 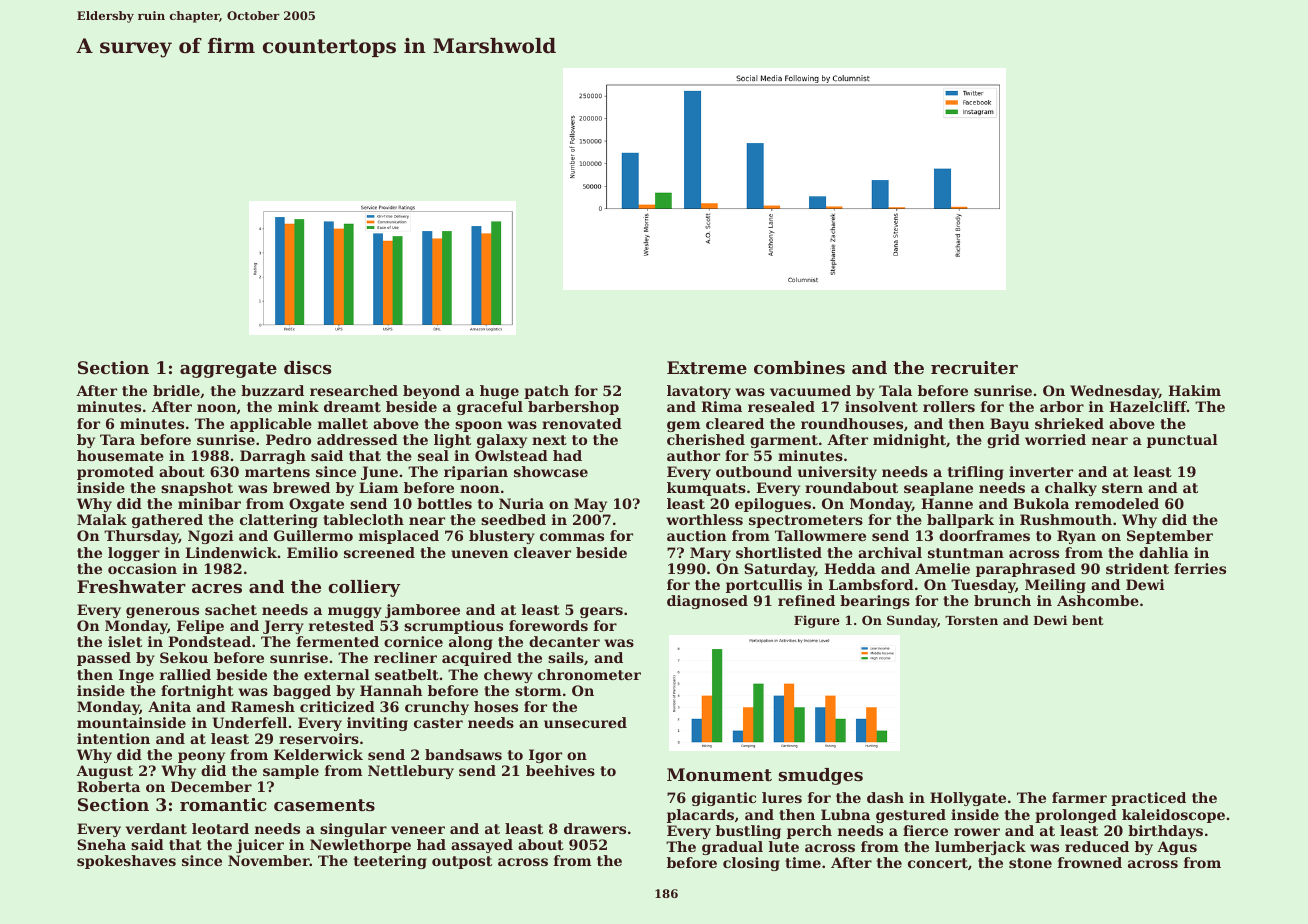 What do you see at coordinates (126, 862) in the image?
I see `spokeshaves` at bounding box center [126, 862].
